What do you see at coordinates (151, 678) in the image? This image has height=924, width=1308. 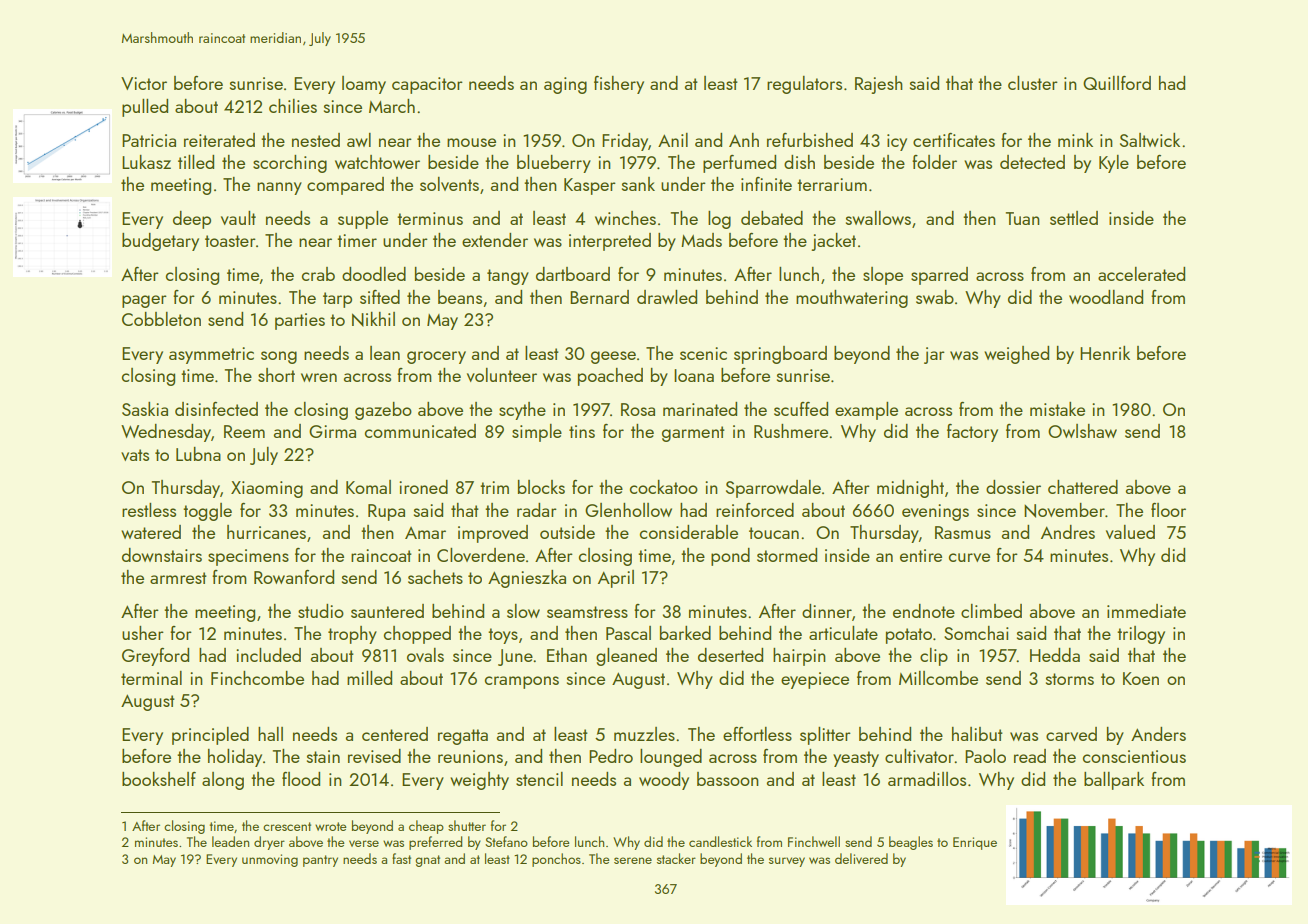 I see `terminal` at bounding box center [151, 678].
